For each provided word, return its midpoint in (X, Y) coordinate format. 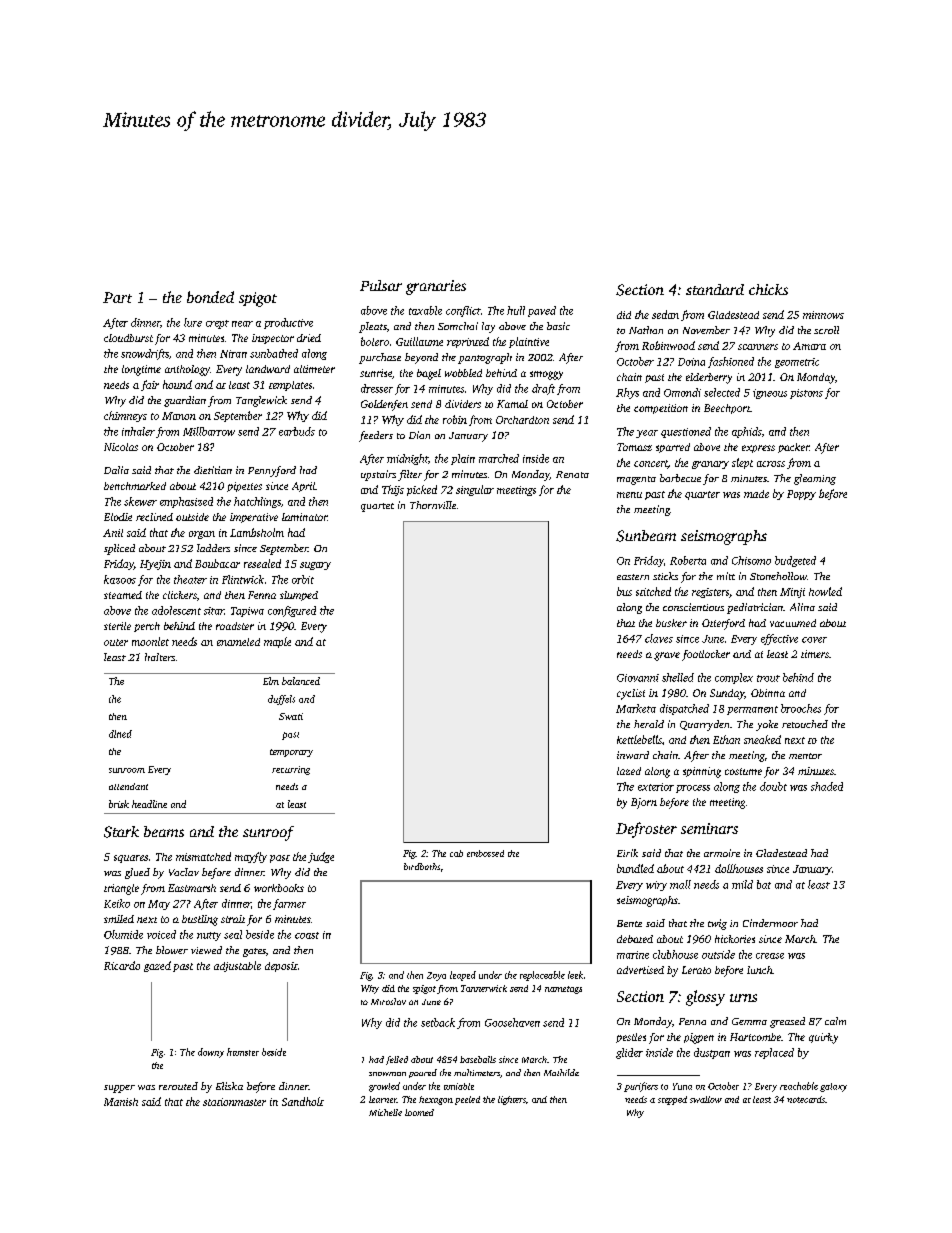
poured (423, 1073)
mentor (805, 756)
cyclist (631, 694)
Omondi (682, 392)
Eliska (229, 1086)
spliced (119, 549)
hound (177, 384)
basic (558, 326)
